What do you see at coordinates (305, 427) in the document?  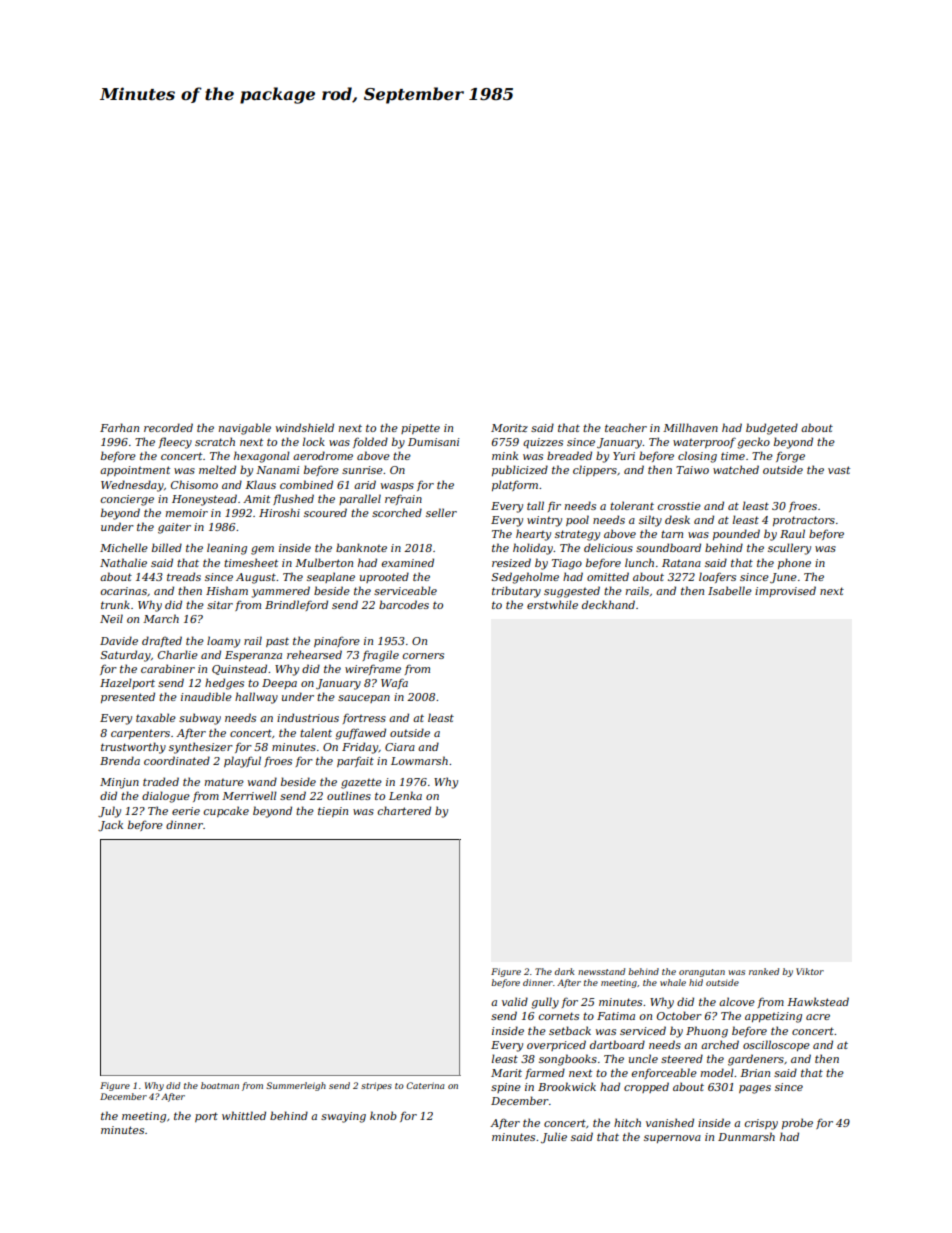 I see `windshield` at bounding box center [305, 427].
